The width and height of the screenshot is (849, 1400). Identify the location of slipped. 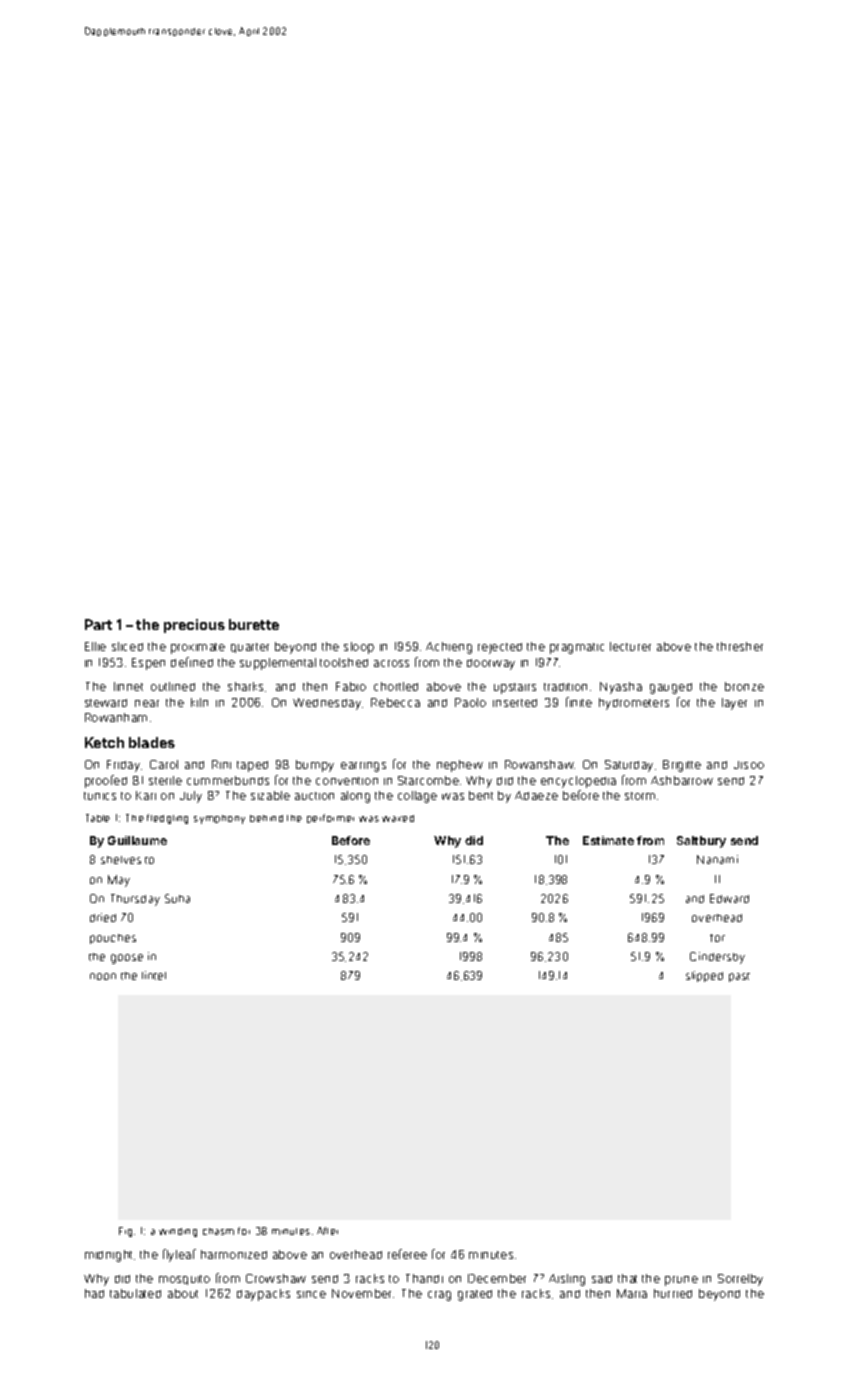
(704, 976).
